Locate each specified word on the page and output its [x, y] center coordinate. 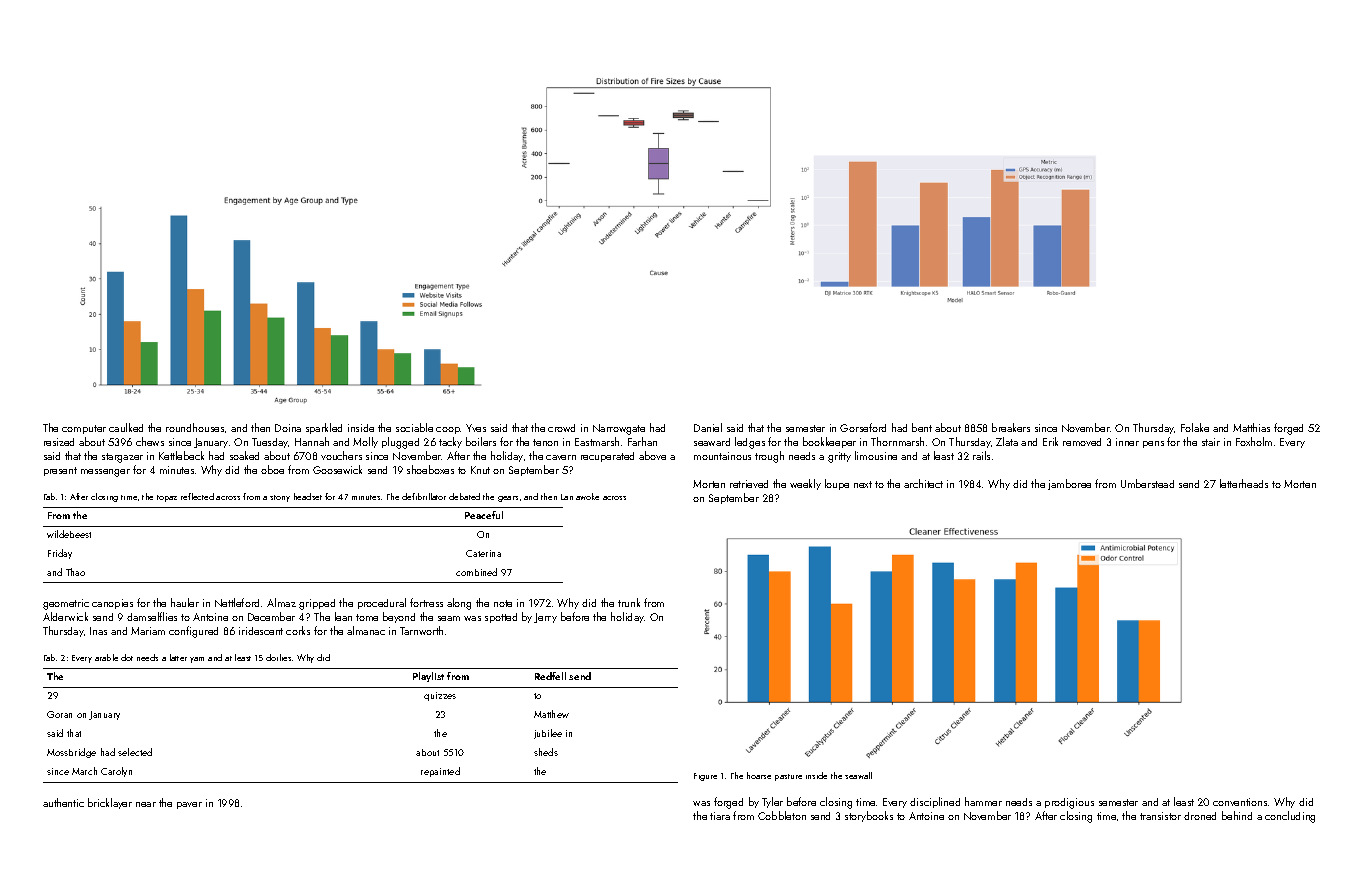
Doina [288, 428]
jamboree [1069, 484]
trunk [629, 602]
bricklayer [110, 803]
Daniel [708, 427]
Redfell [550, 676]
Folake [1195, 427]
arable [106, 657]
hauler [185, 602]
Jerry [545, 618]
